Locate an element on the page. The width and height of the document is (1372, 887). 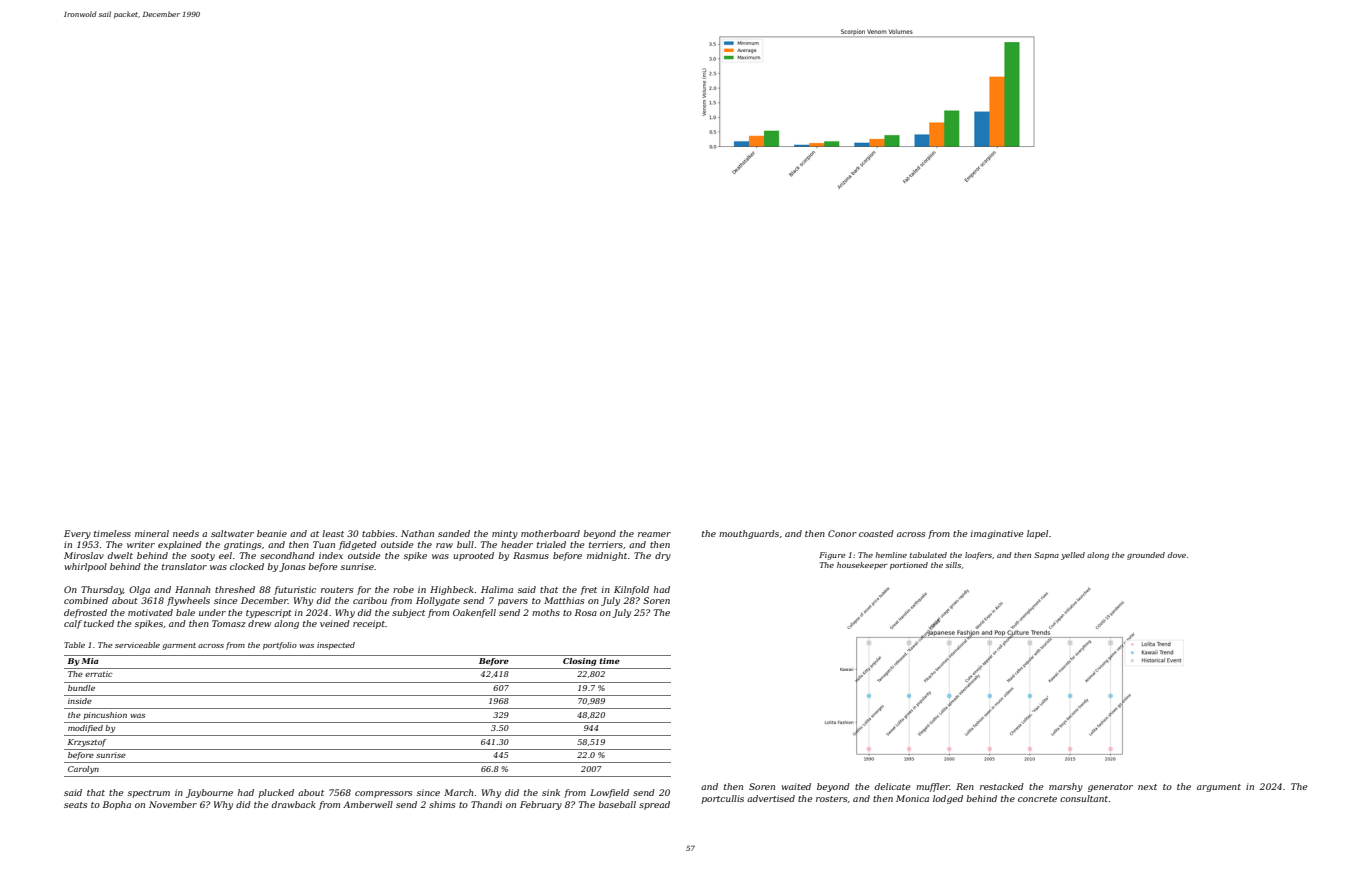
dry is located at coordinates (663, 556).
